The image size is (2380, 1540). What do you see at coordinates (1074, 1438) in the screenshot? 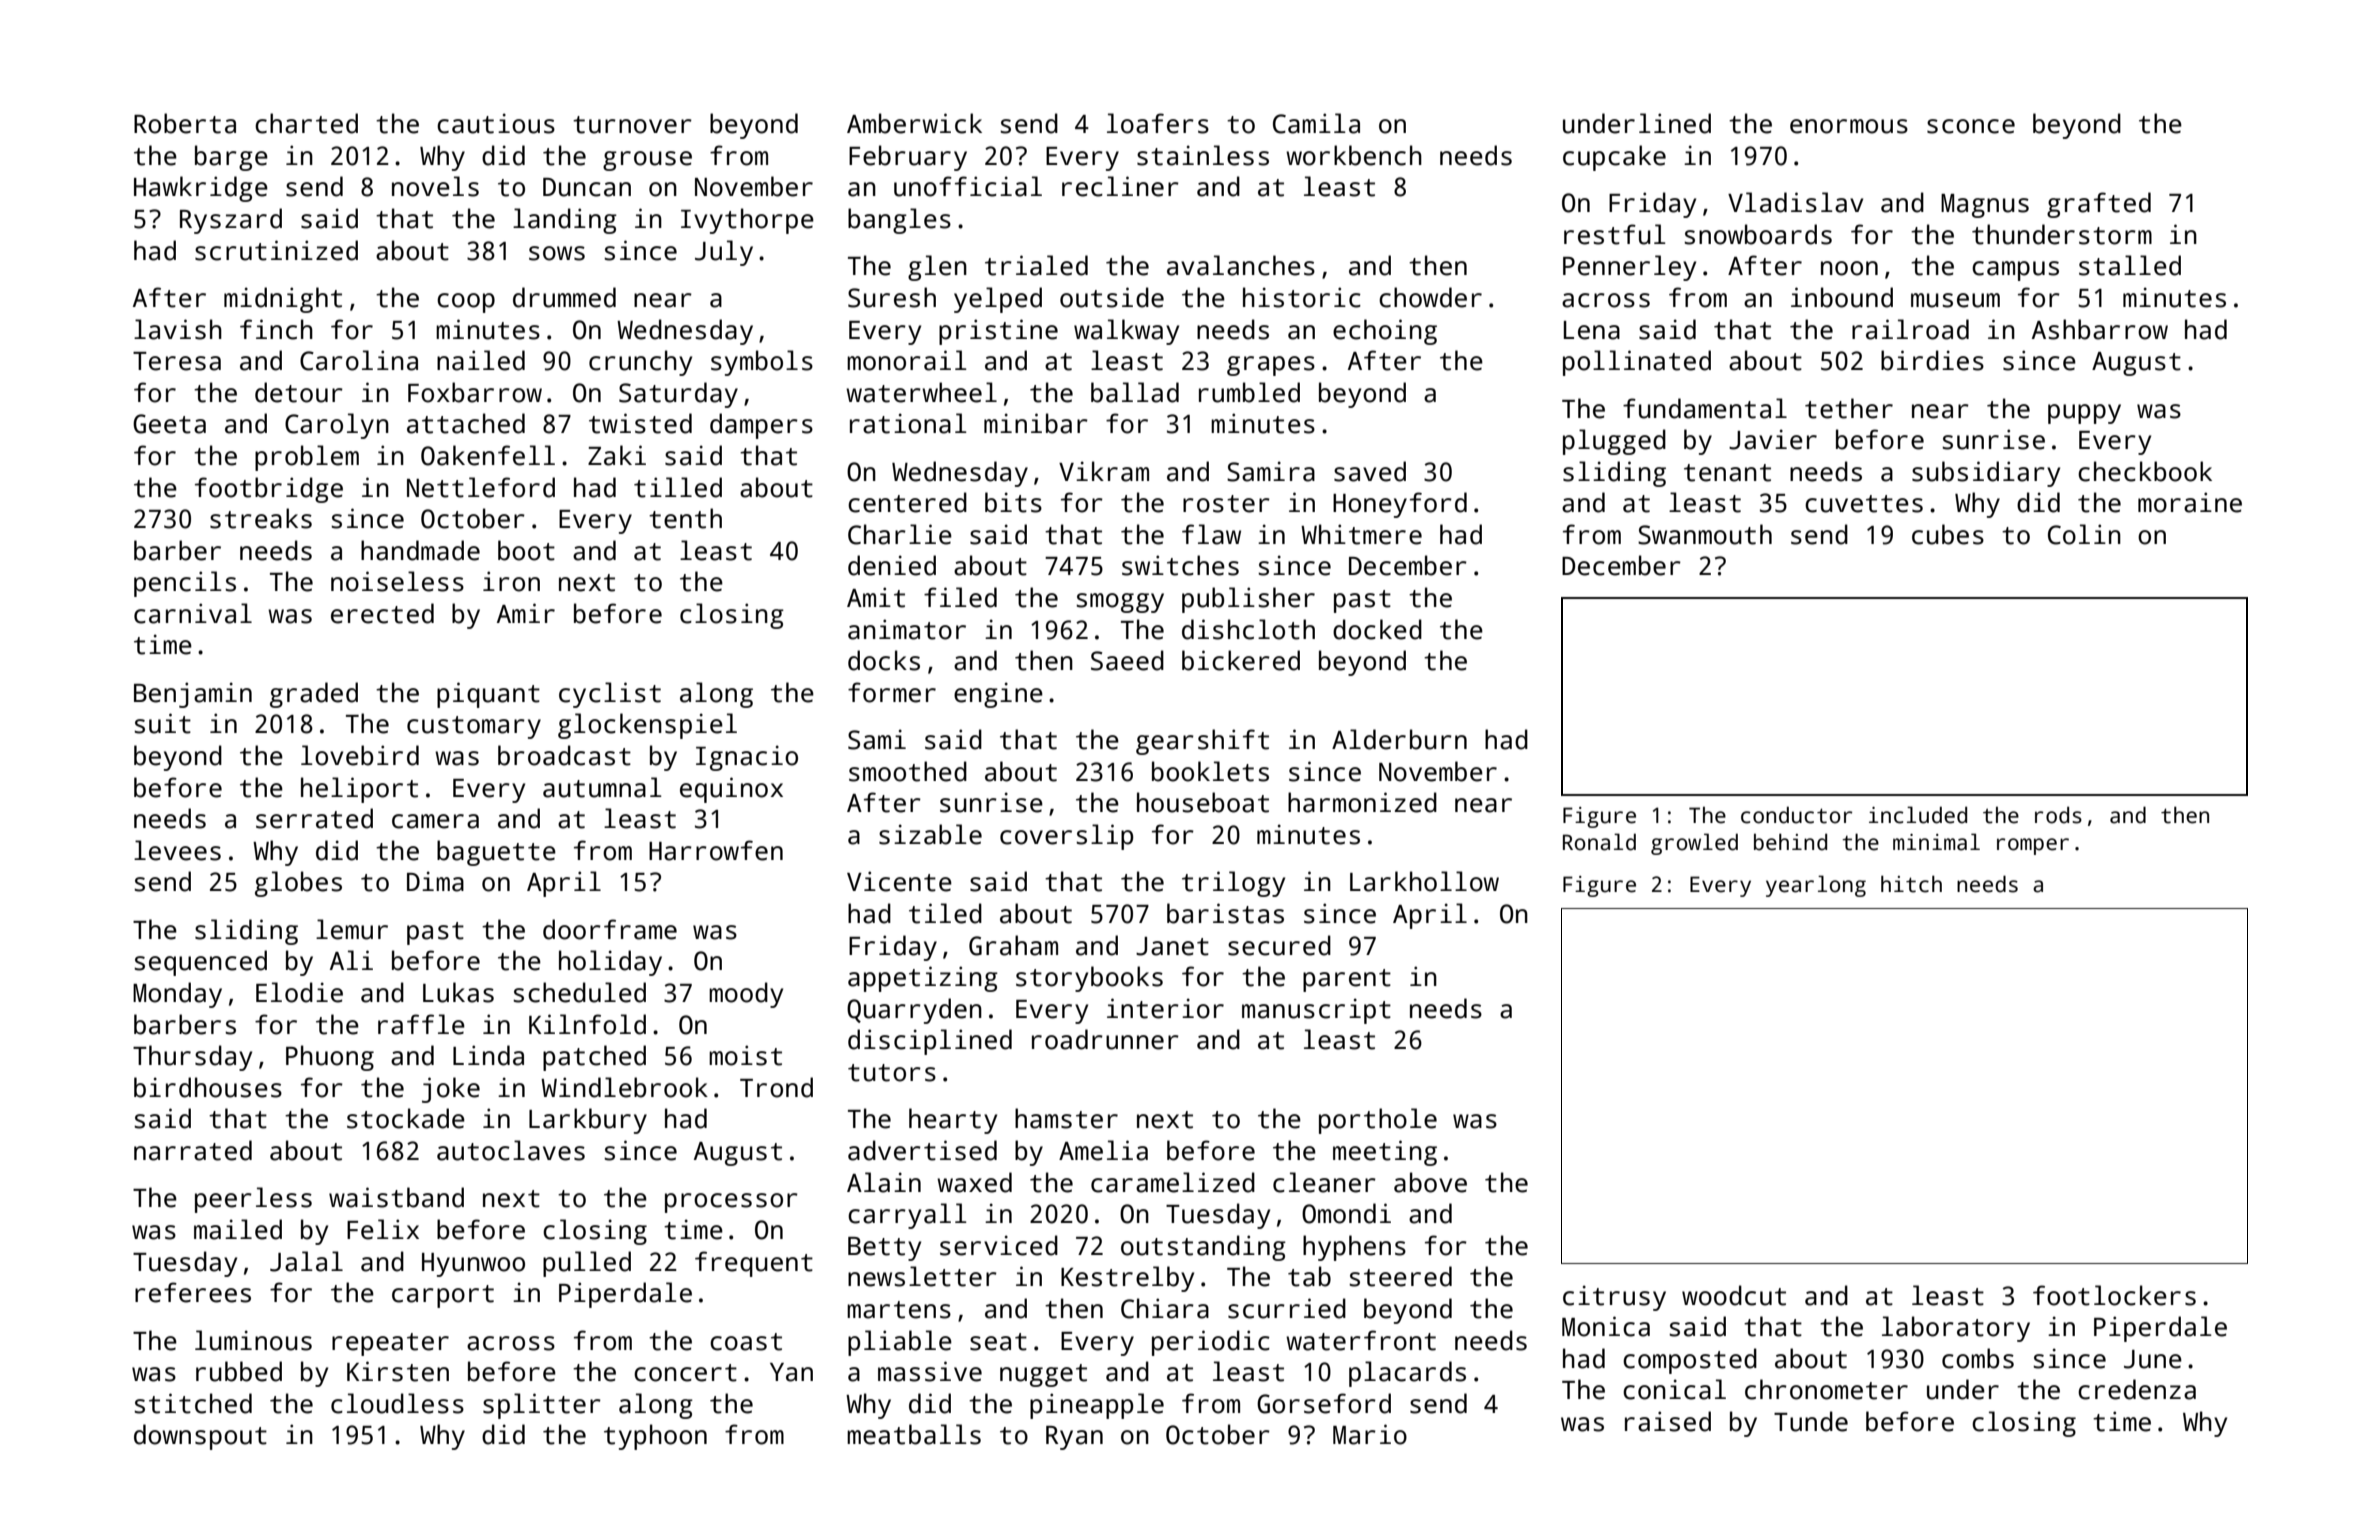
I see `Ryan` at bounding box center [1074, 1438].
